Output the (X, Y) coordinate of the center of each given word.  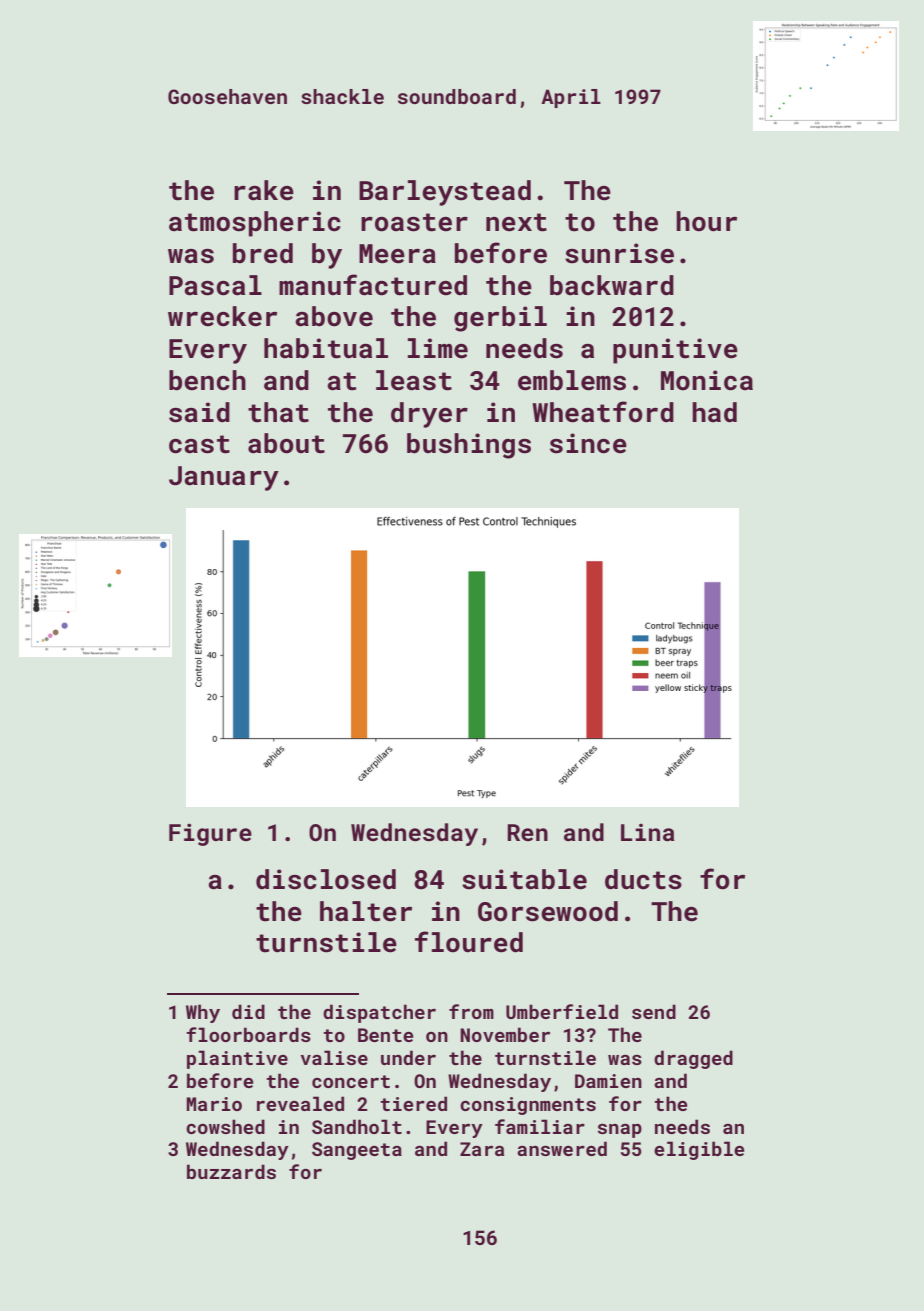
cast (199, 444)
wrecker (222, 316)
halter (366, 911)
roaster (414, 222)
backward (612, 285)
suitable (524, 879)
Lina (648, 832)
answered (562, 1148)
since (588, 443)
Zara (482, 1149)
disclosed (326, 879)
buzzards (231, 1171)
